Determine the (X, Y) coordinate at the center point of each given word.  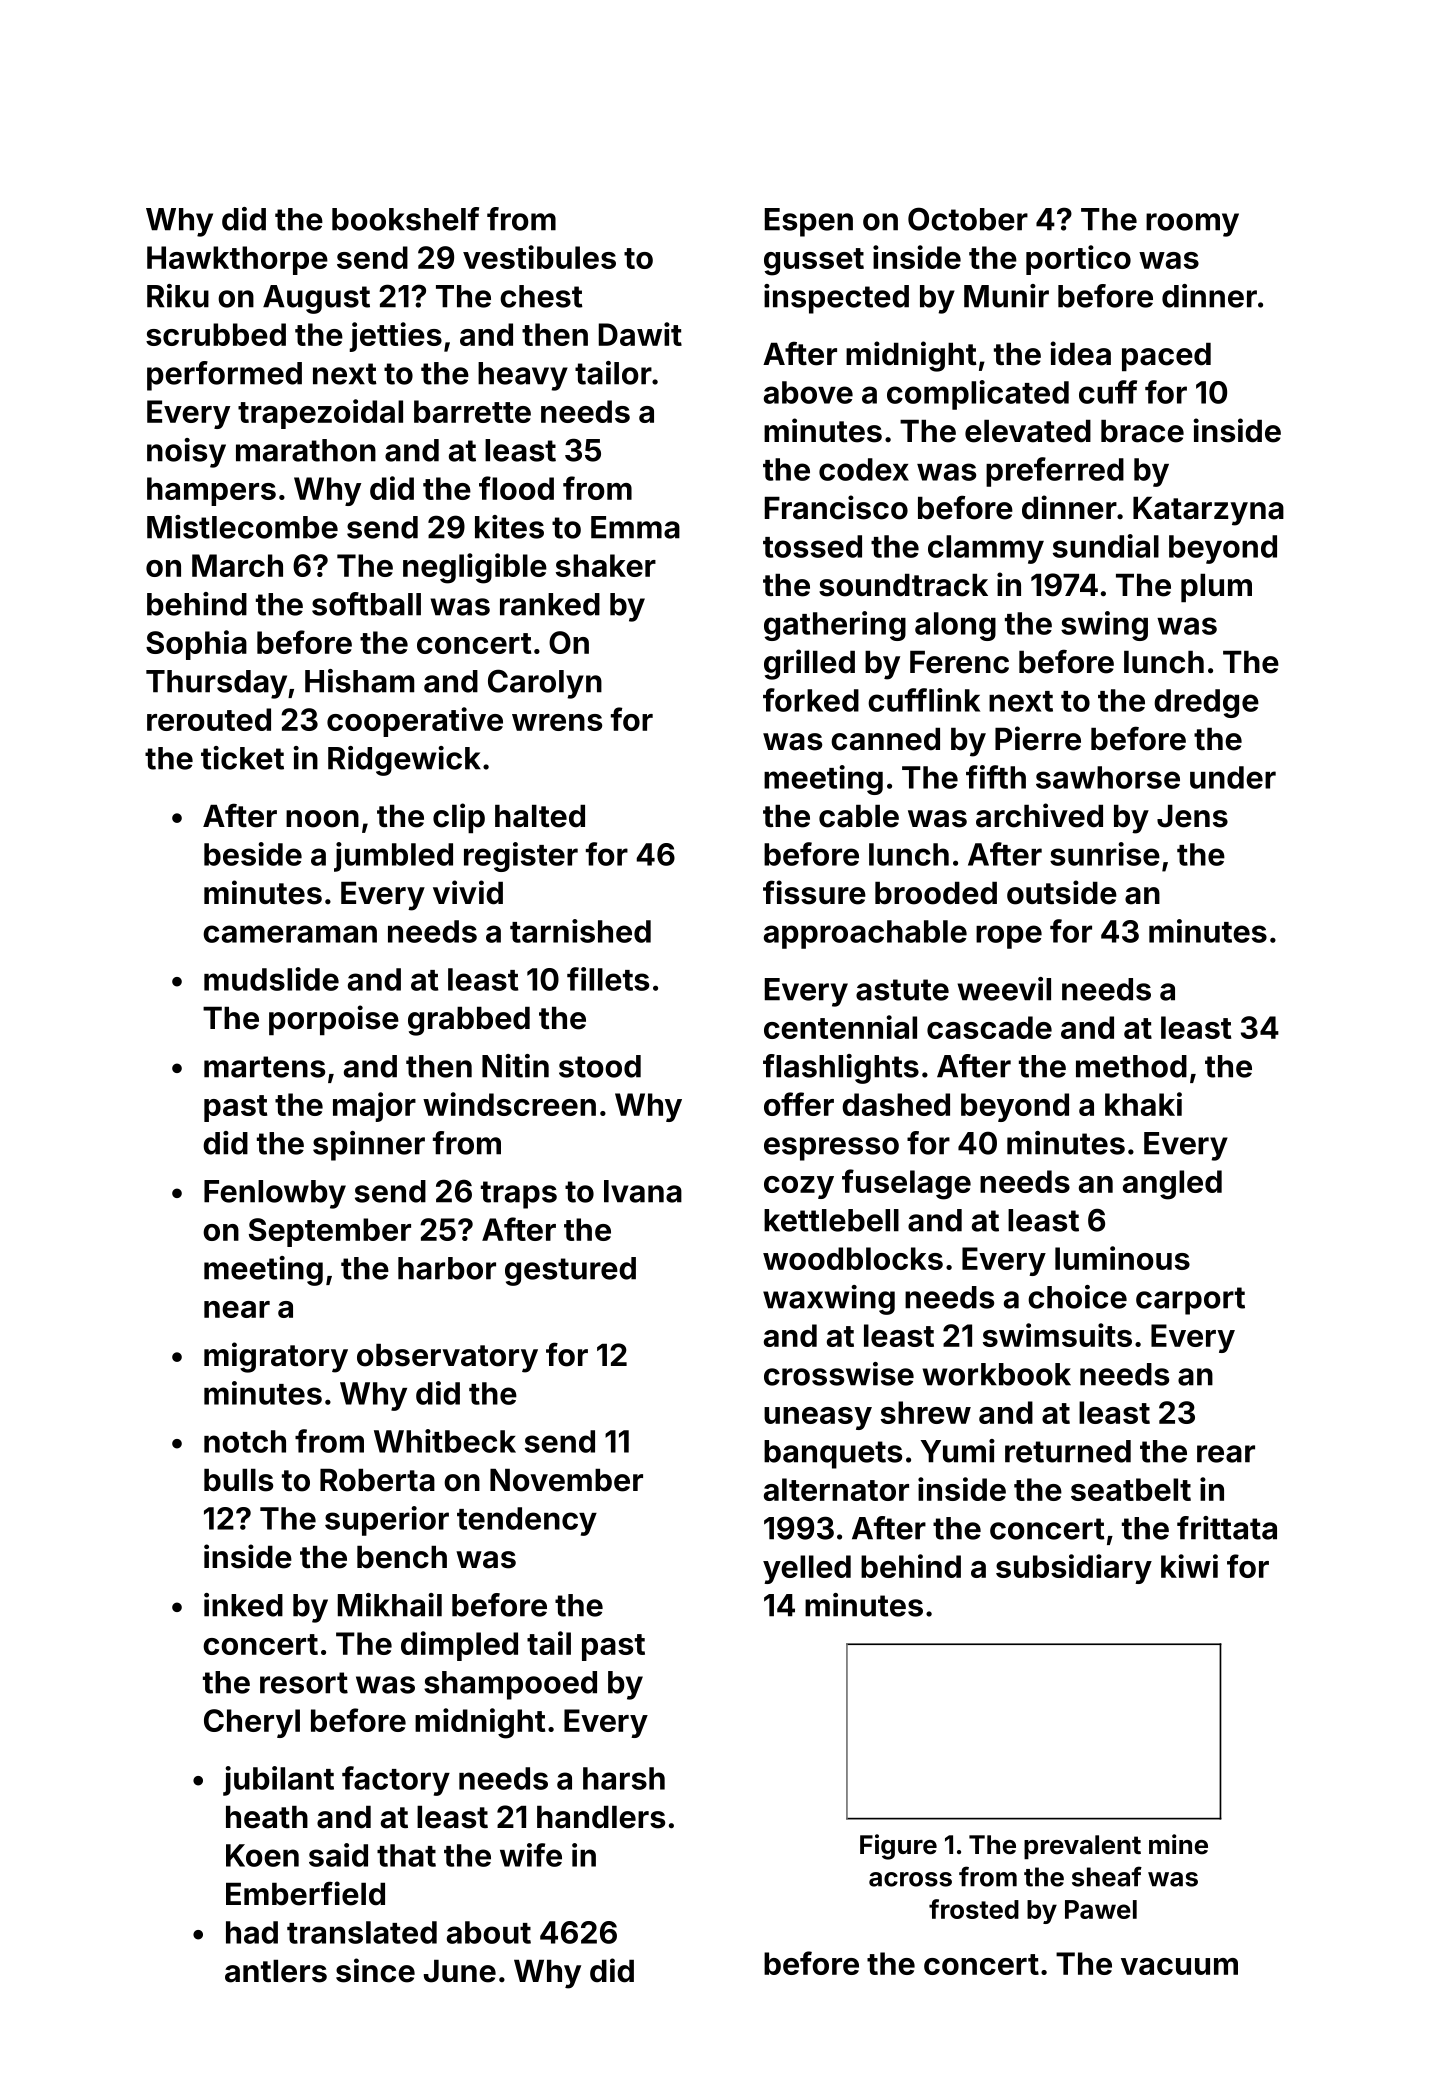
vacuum (1179, 1966)
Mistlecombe (242, 527)
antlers (276, 1971)
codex (864, 469)
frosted (974, 1909)
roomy (1192, 225)
